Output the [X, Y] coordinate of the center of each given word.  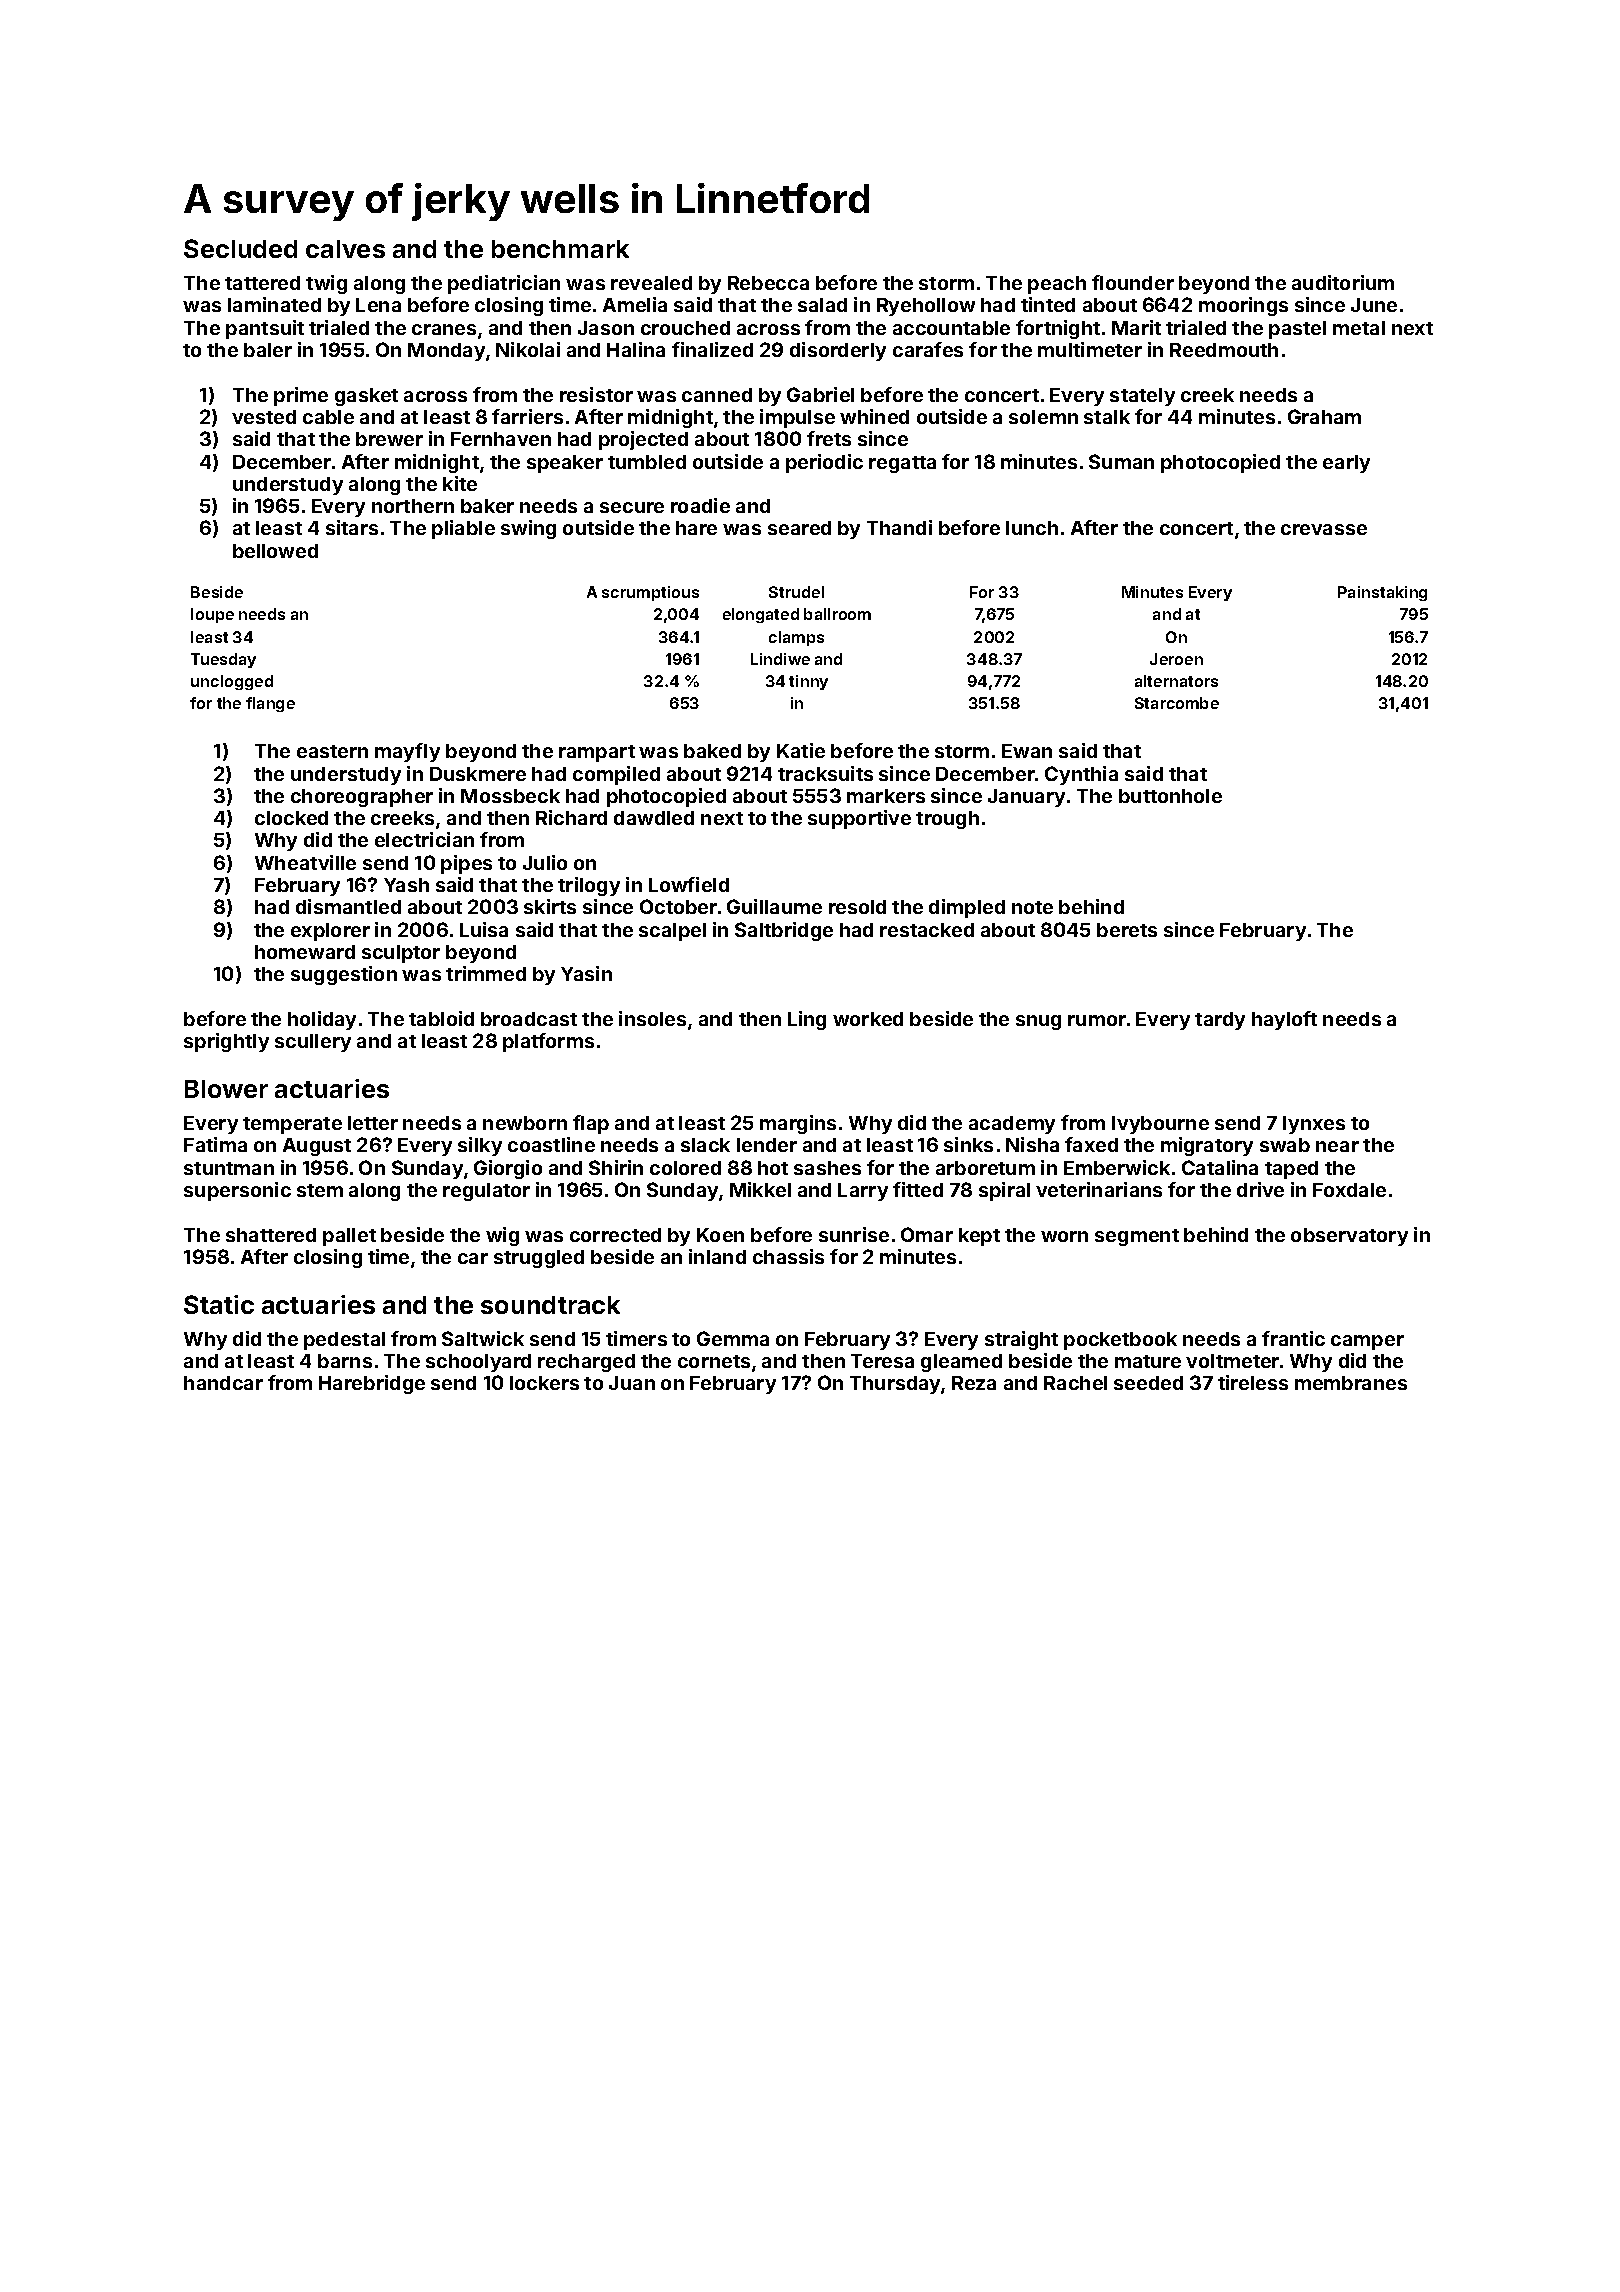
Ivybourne [1160, 1125]
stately [1142, 397]
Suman [1121, 461]
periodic [824, 463]
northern [413, 506]
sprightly [226, 1042]
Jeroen [1176, 659]
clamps [796, 638]
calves [345, 249]
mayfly [407, 752]
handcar [223, 1383]
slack [705, 1145]
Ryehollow [926, 307]
